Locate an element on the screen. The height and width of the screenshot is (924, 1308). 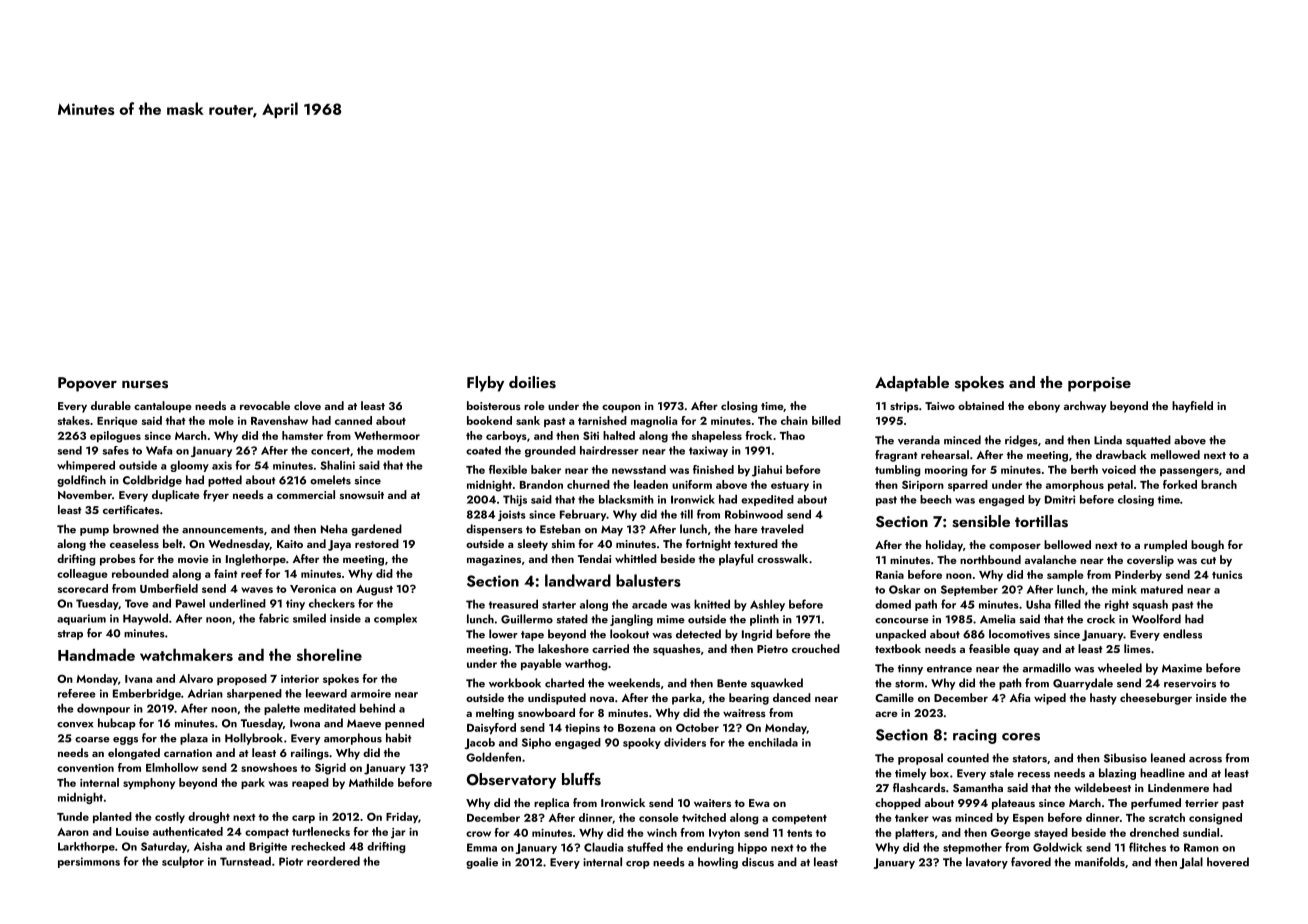
Emma is located at coordinates (482, 847).
